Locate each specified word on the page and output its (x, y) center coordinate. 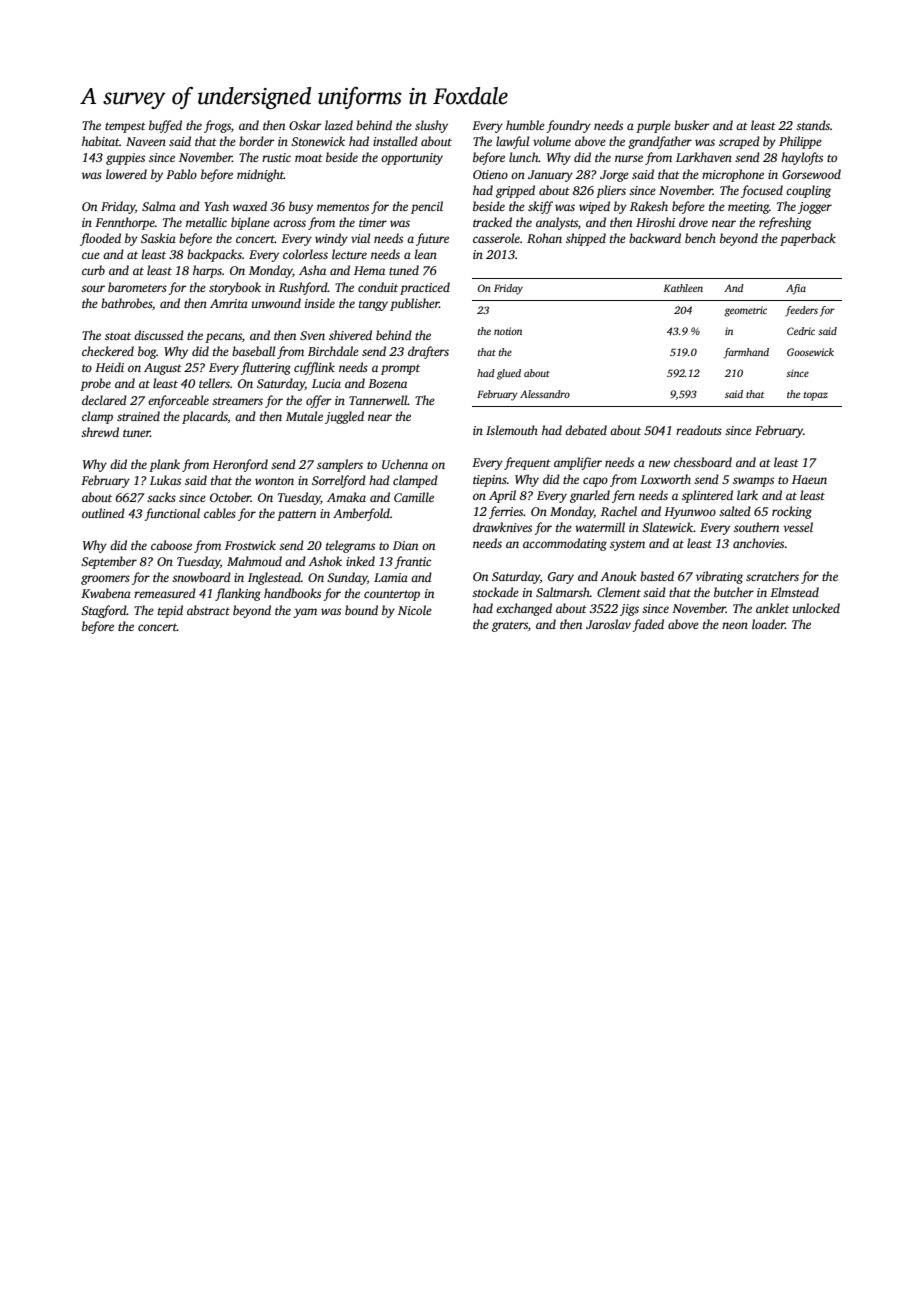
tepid (170, 611)
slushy (431, 126)
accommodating (565, 544)
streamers (237, 401)
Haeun (809, 479)
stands (813, 125)
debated (586, 430)
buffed (165, 126)
